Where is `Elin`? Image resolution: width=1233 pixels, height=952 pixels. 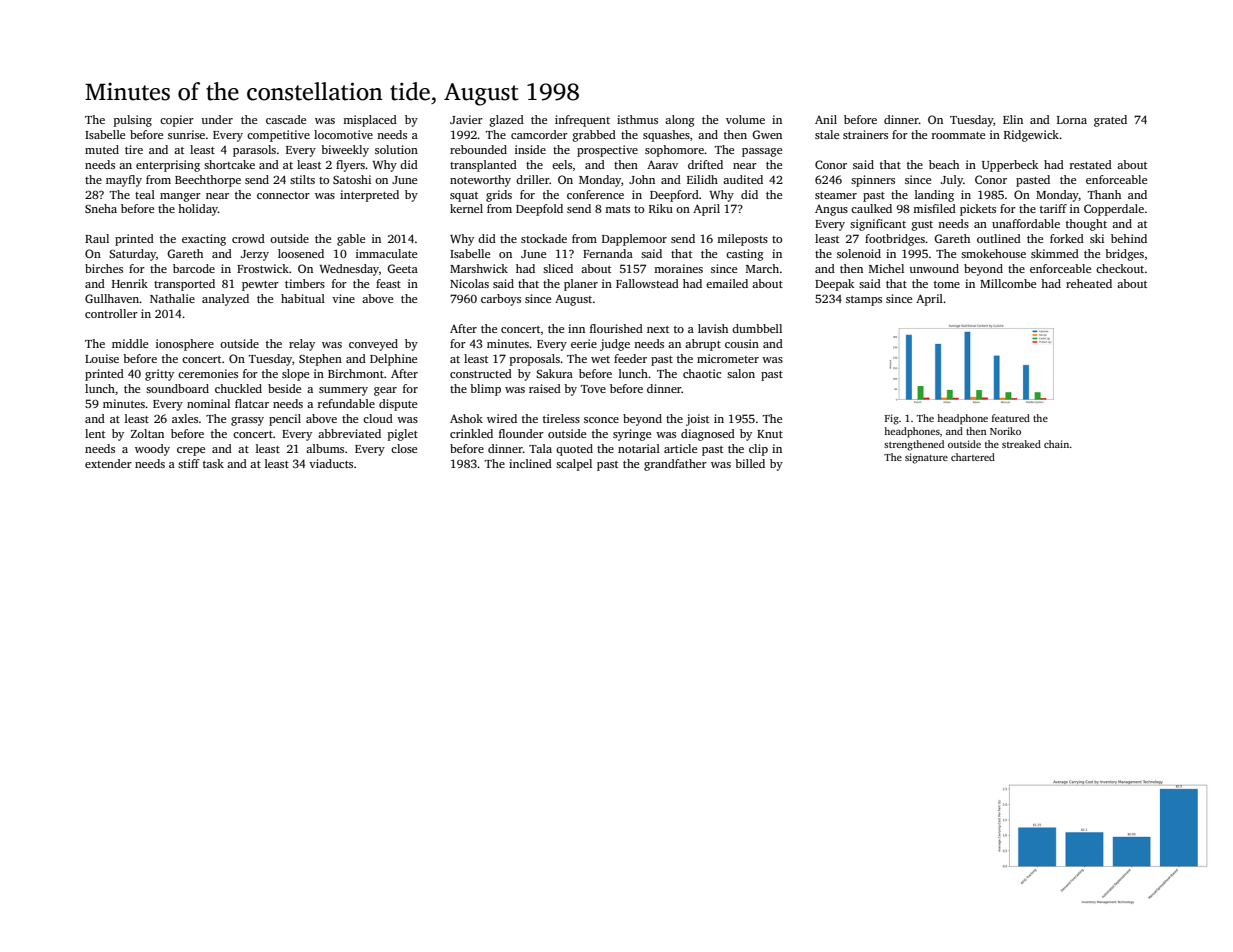
Elin is located at coordinates (1013, 119).
